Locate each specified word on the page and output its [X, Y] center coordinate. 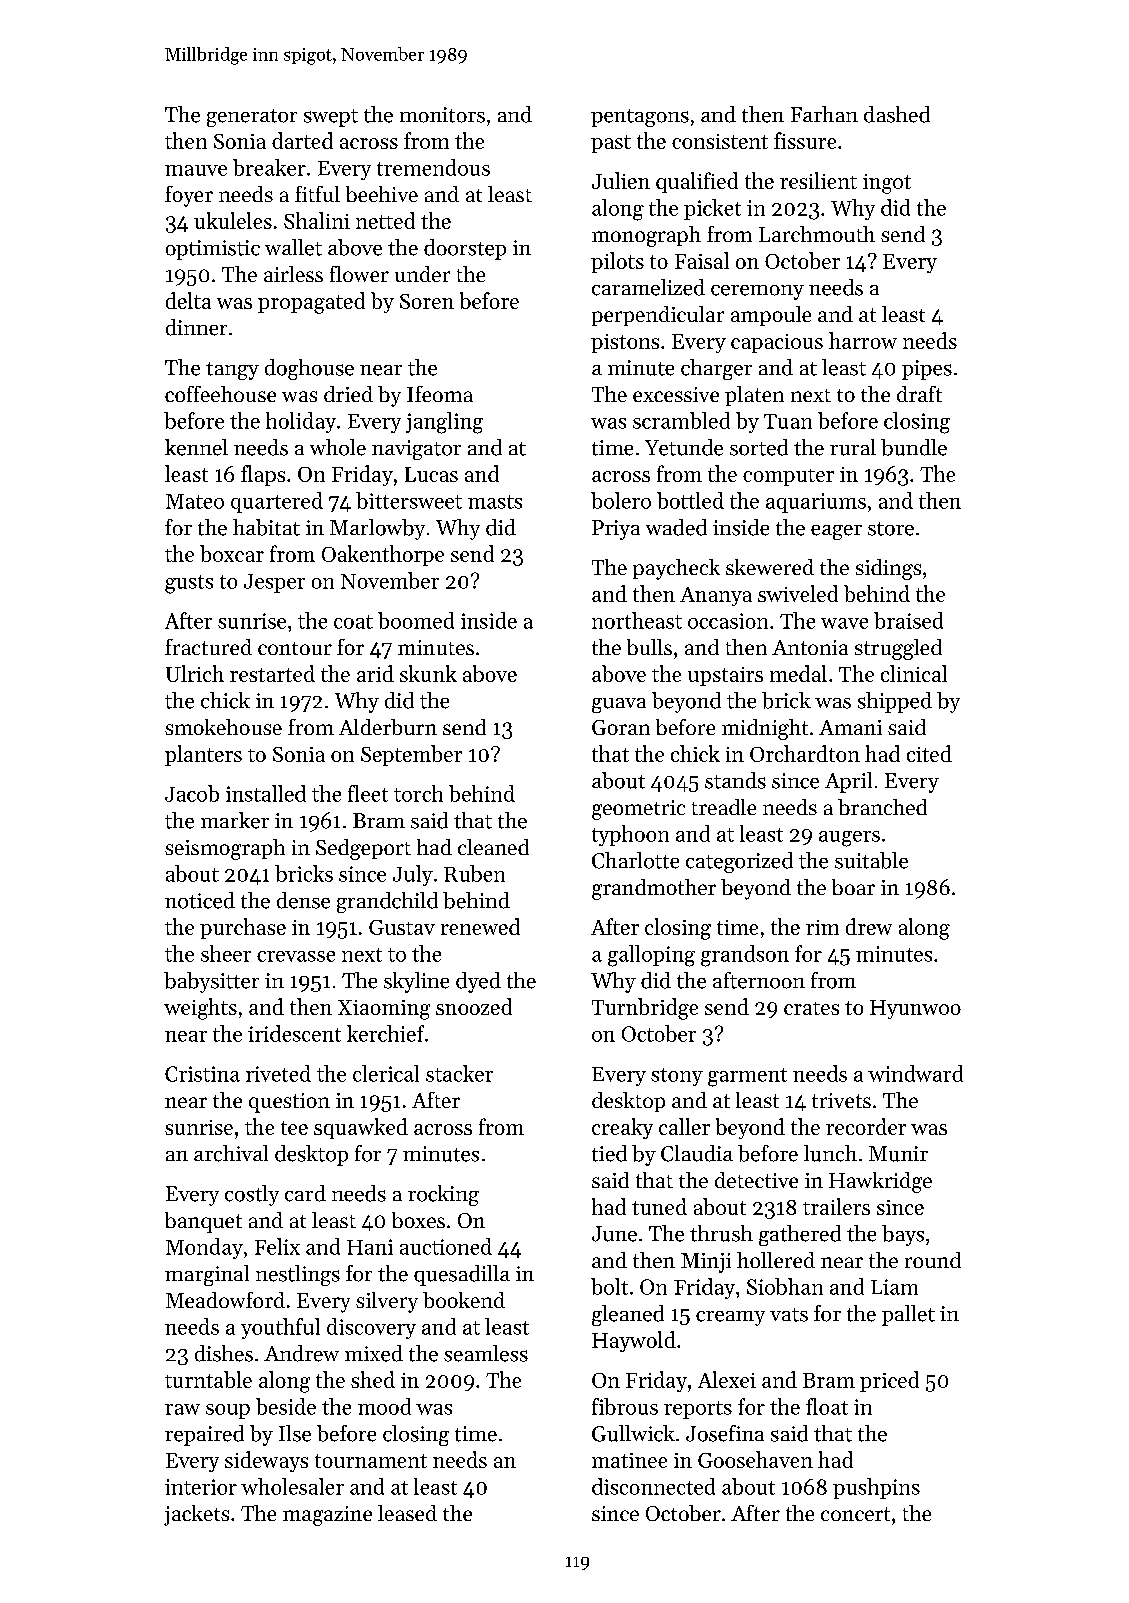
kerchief [385, 1033]
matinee [629, 1460]
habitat [266, 527]
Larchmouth [817, 234]
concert [855, 1514]
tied [609, 1153]
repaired [204, 1435]
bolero [621, 500]
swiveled [798, 593]
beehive [382, 194]
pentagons [640, 118]
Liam [894, 1287]
